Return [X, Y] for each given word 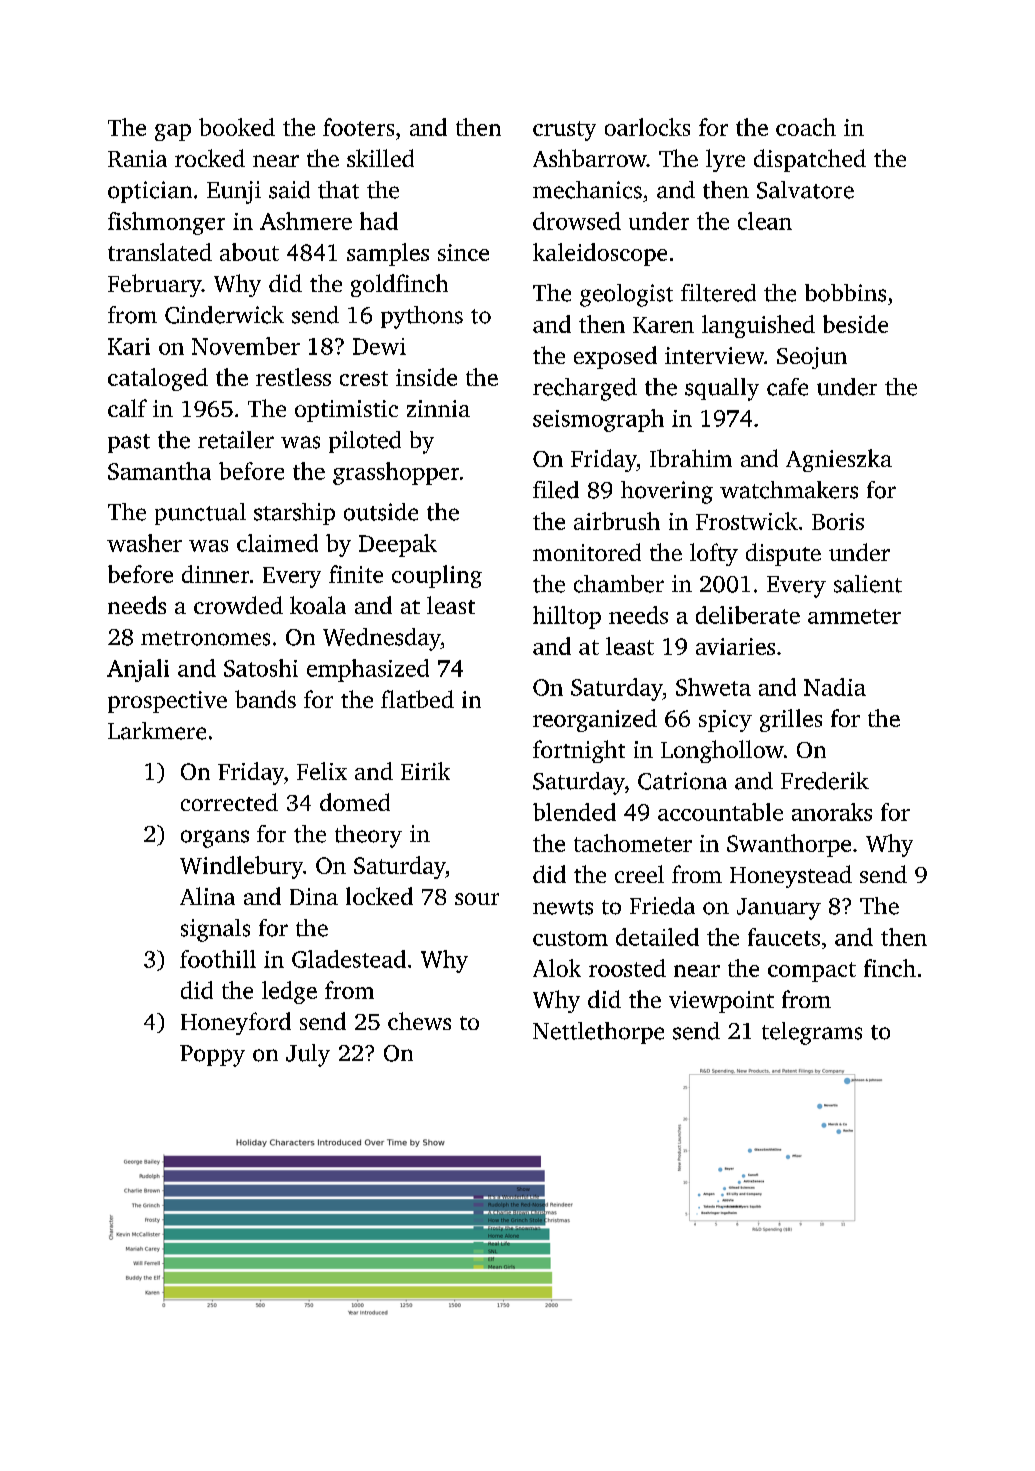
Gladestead [349, 959]
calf [127, 408]
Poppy [212, 1056]
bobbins [845, 293]
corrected [229, 802]
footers [358, 127]
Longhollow [722, 751]
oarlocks [647, 127]
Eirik [425, 771]
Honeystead [791, 876]
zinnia [438, 408]
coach [806, 127]
